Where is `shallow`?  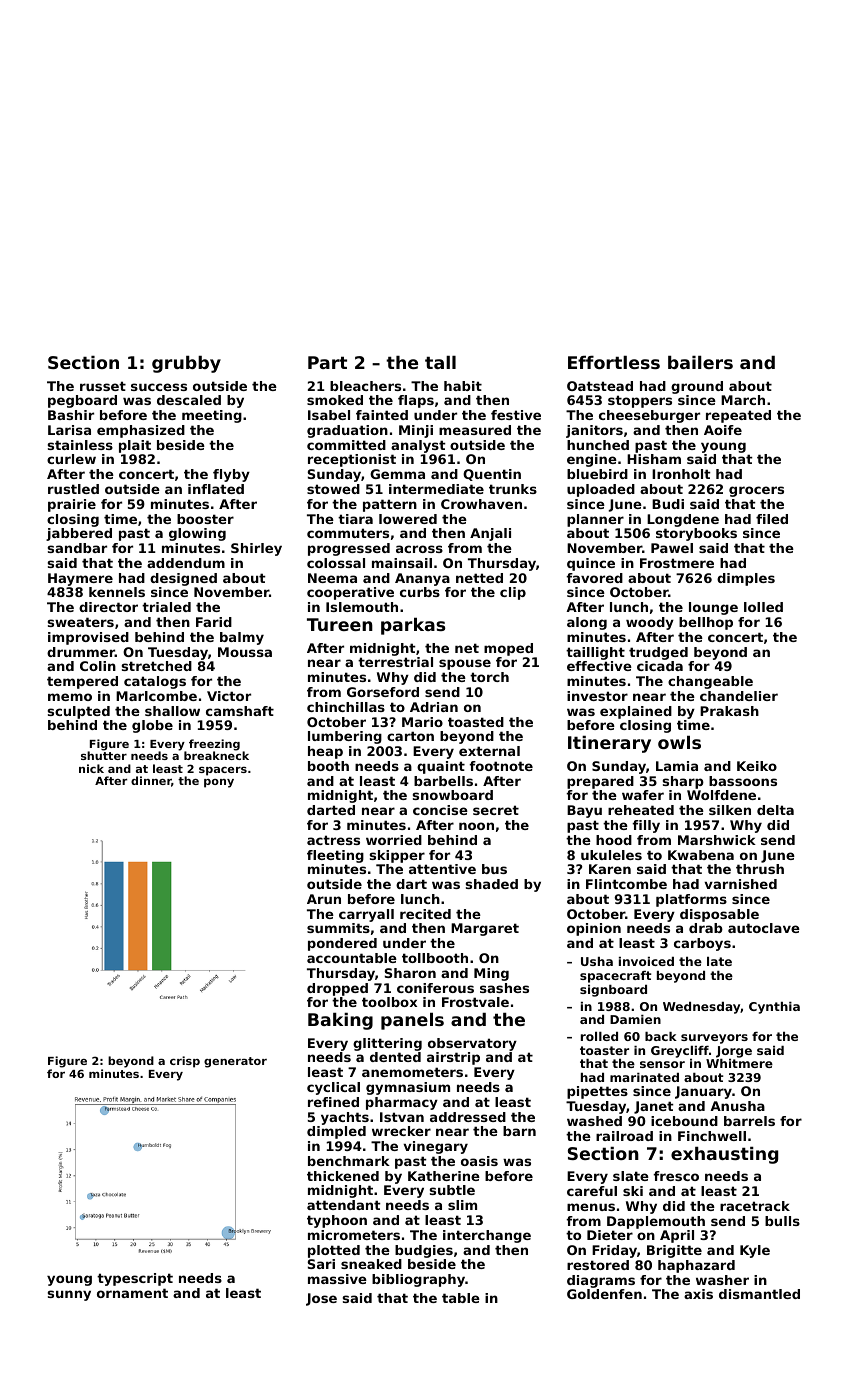
shallow is located at coordinates (172, 711).
